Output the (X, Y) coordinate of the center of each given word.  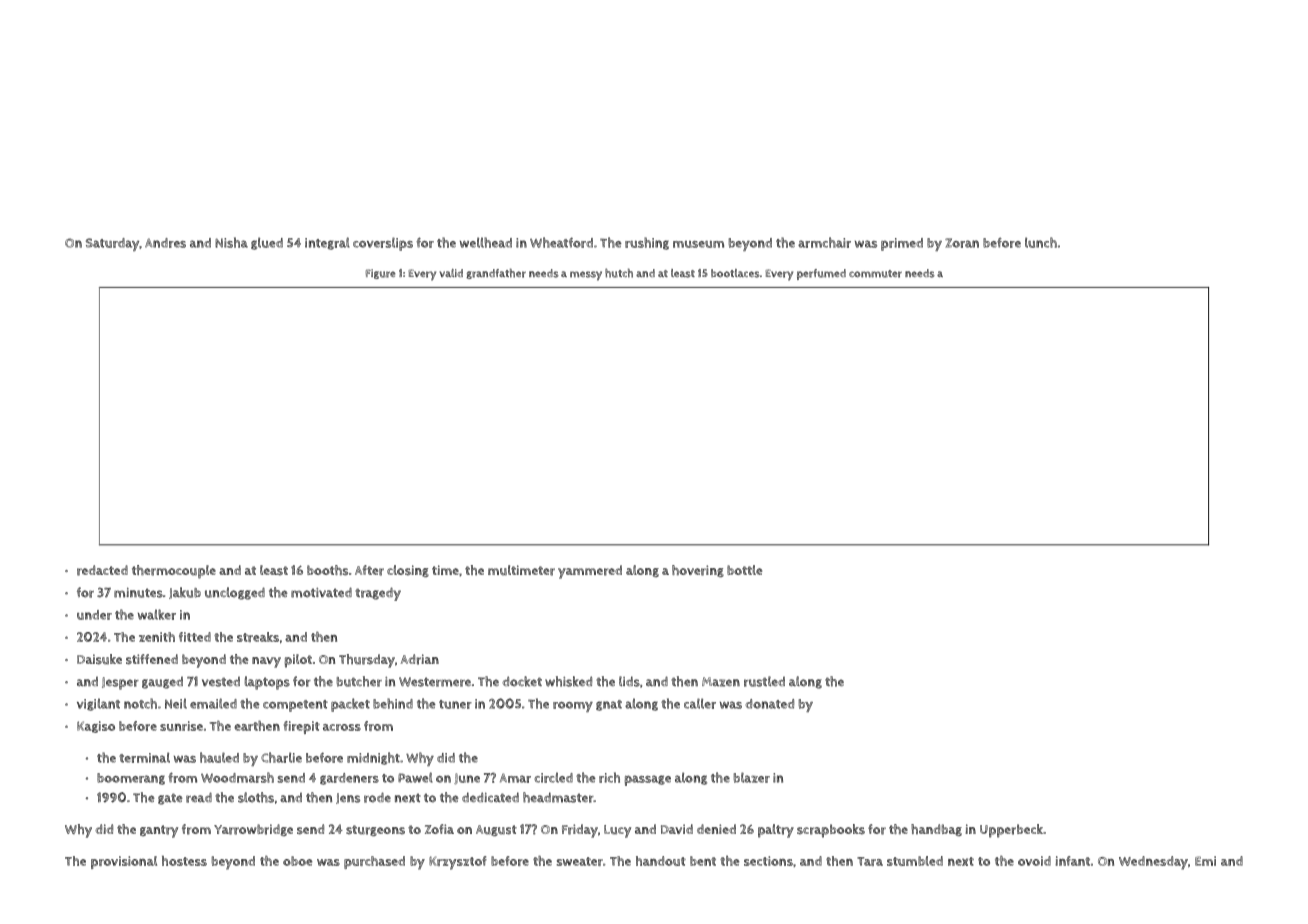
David (677, 829)
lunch (1041, 242)
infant (1073, 861)
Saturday (112, 244)
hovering (698, 571)
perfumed (821, 274)
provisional (124, 862)
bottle (744, 570)
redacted (102, 570)
